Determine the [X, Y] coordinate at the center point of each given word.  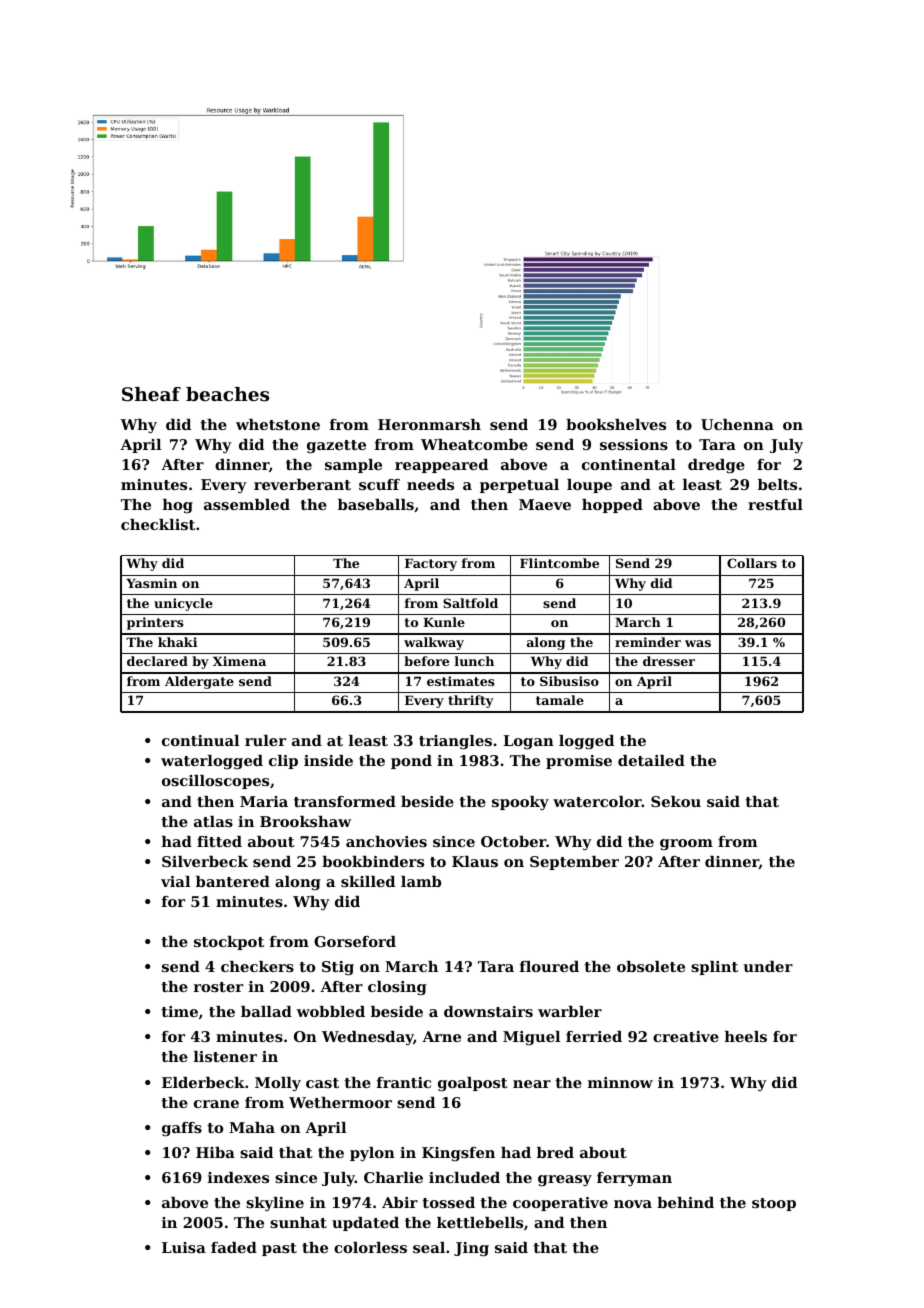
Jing [471, 1249]
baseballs [376, 504]
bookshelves [616, 424]
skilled [368, 881]
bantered [233, 881]
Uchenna [737, 424]
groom [686, 844]
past [279, 1249]
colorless [370, 1247]
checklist [158, 524]
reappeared [441, 466]
